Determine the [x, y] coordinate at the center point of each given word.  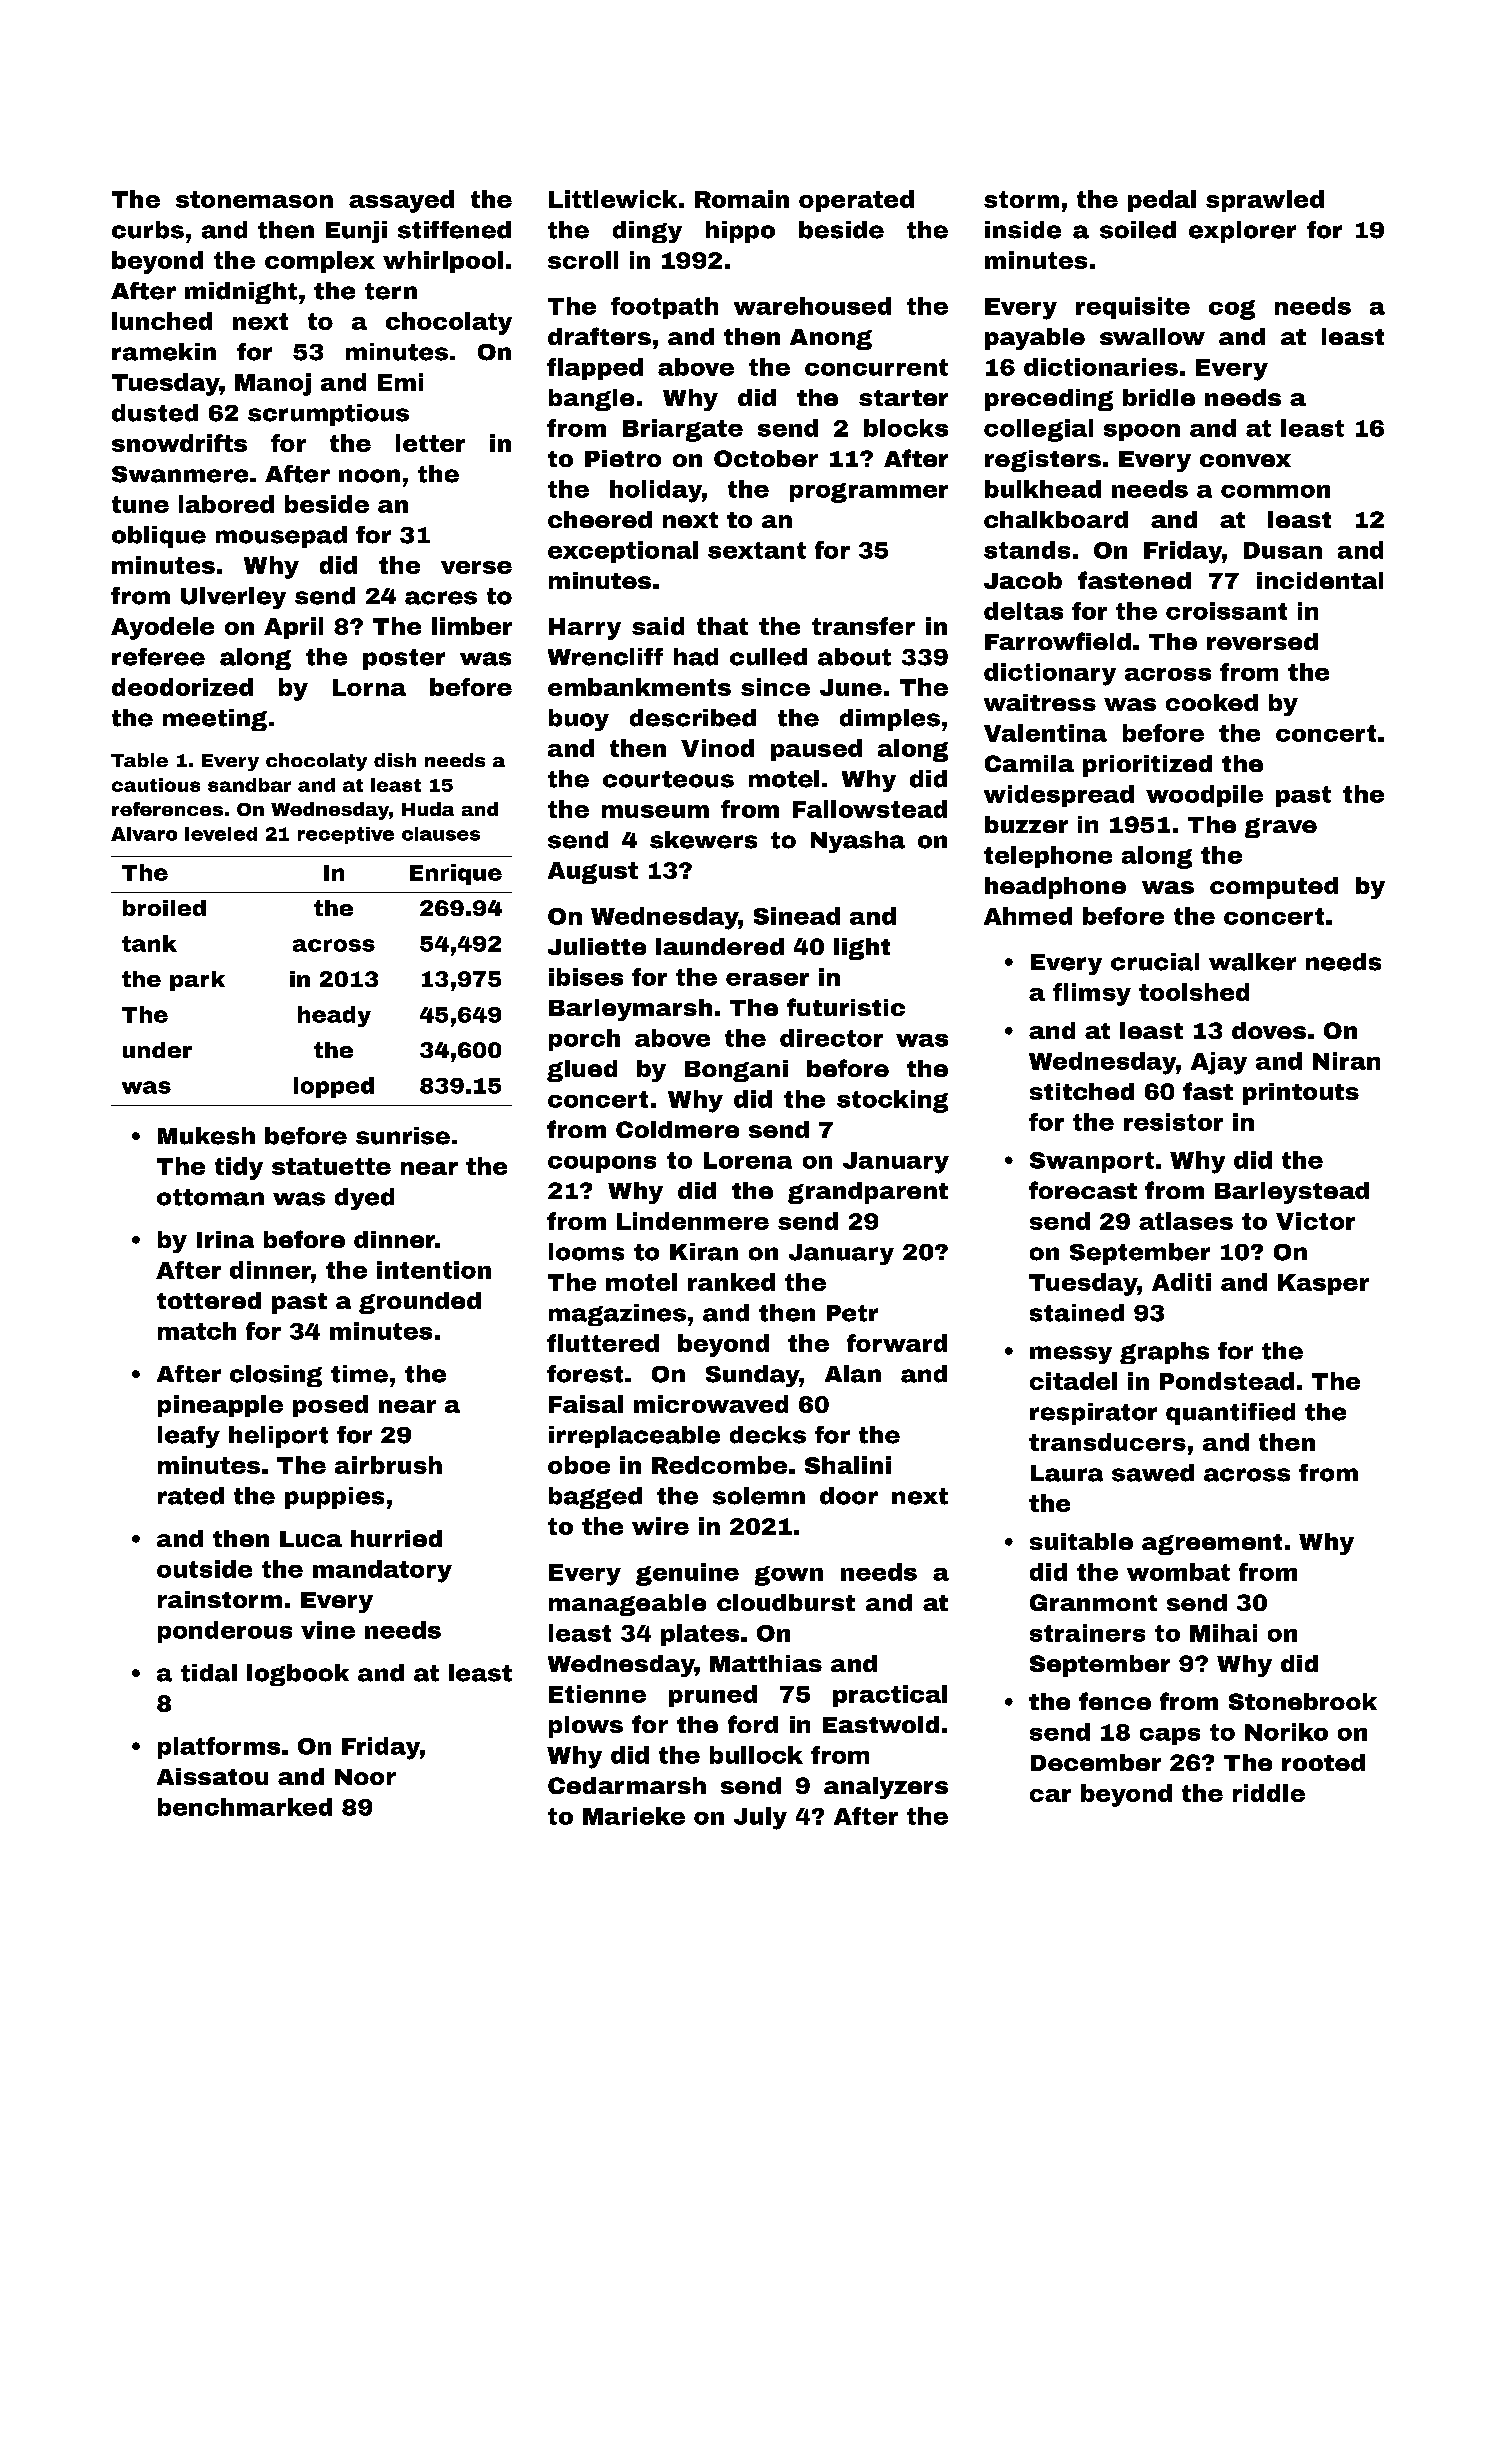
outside [204, 1569]
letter [430, 443]
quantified [1230, 1414]
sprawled [1265, 201]
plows [586, 1727]
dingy [647, 232]
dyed [364, 1199]
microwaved [711, 1404]
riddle [1269, 1793]
